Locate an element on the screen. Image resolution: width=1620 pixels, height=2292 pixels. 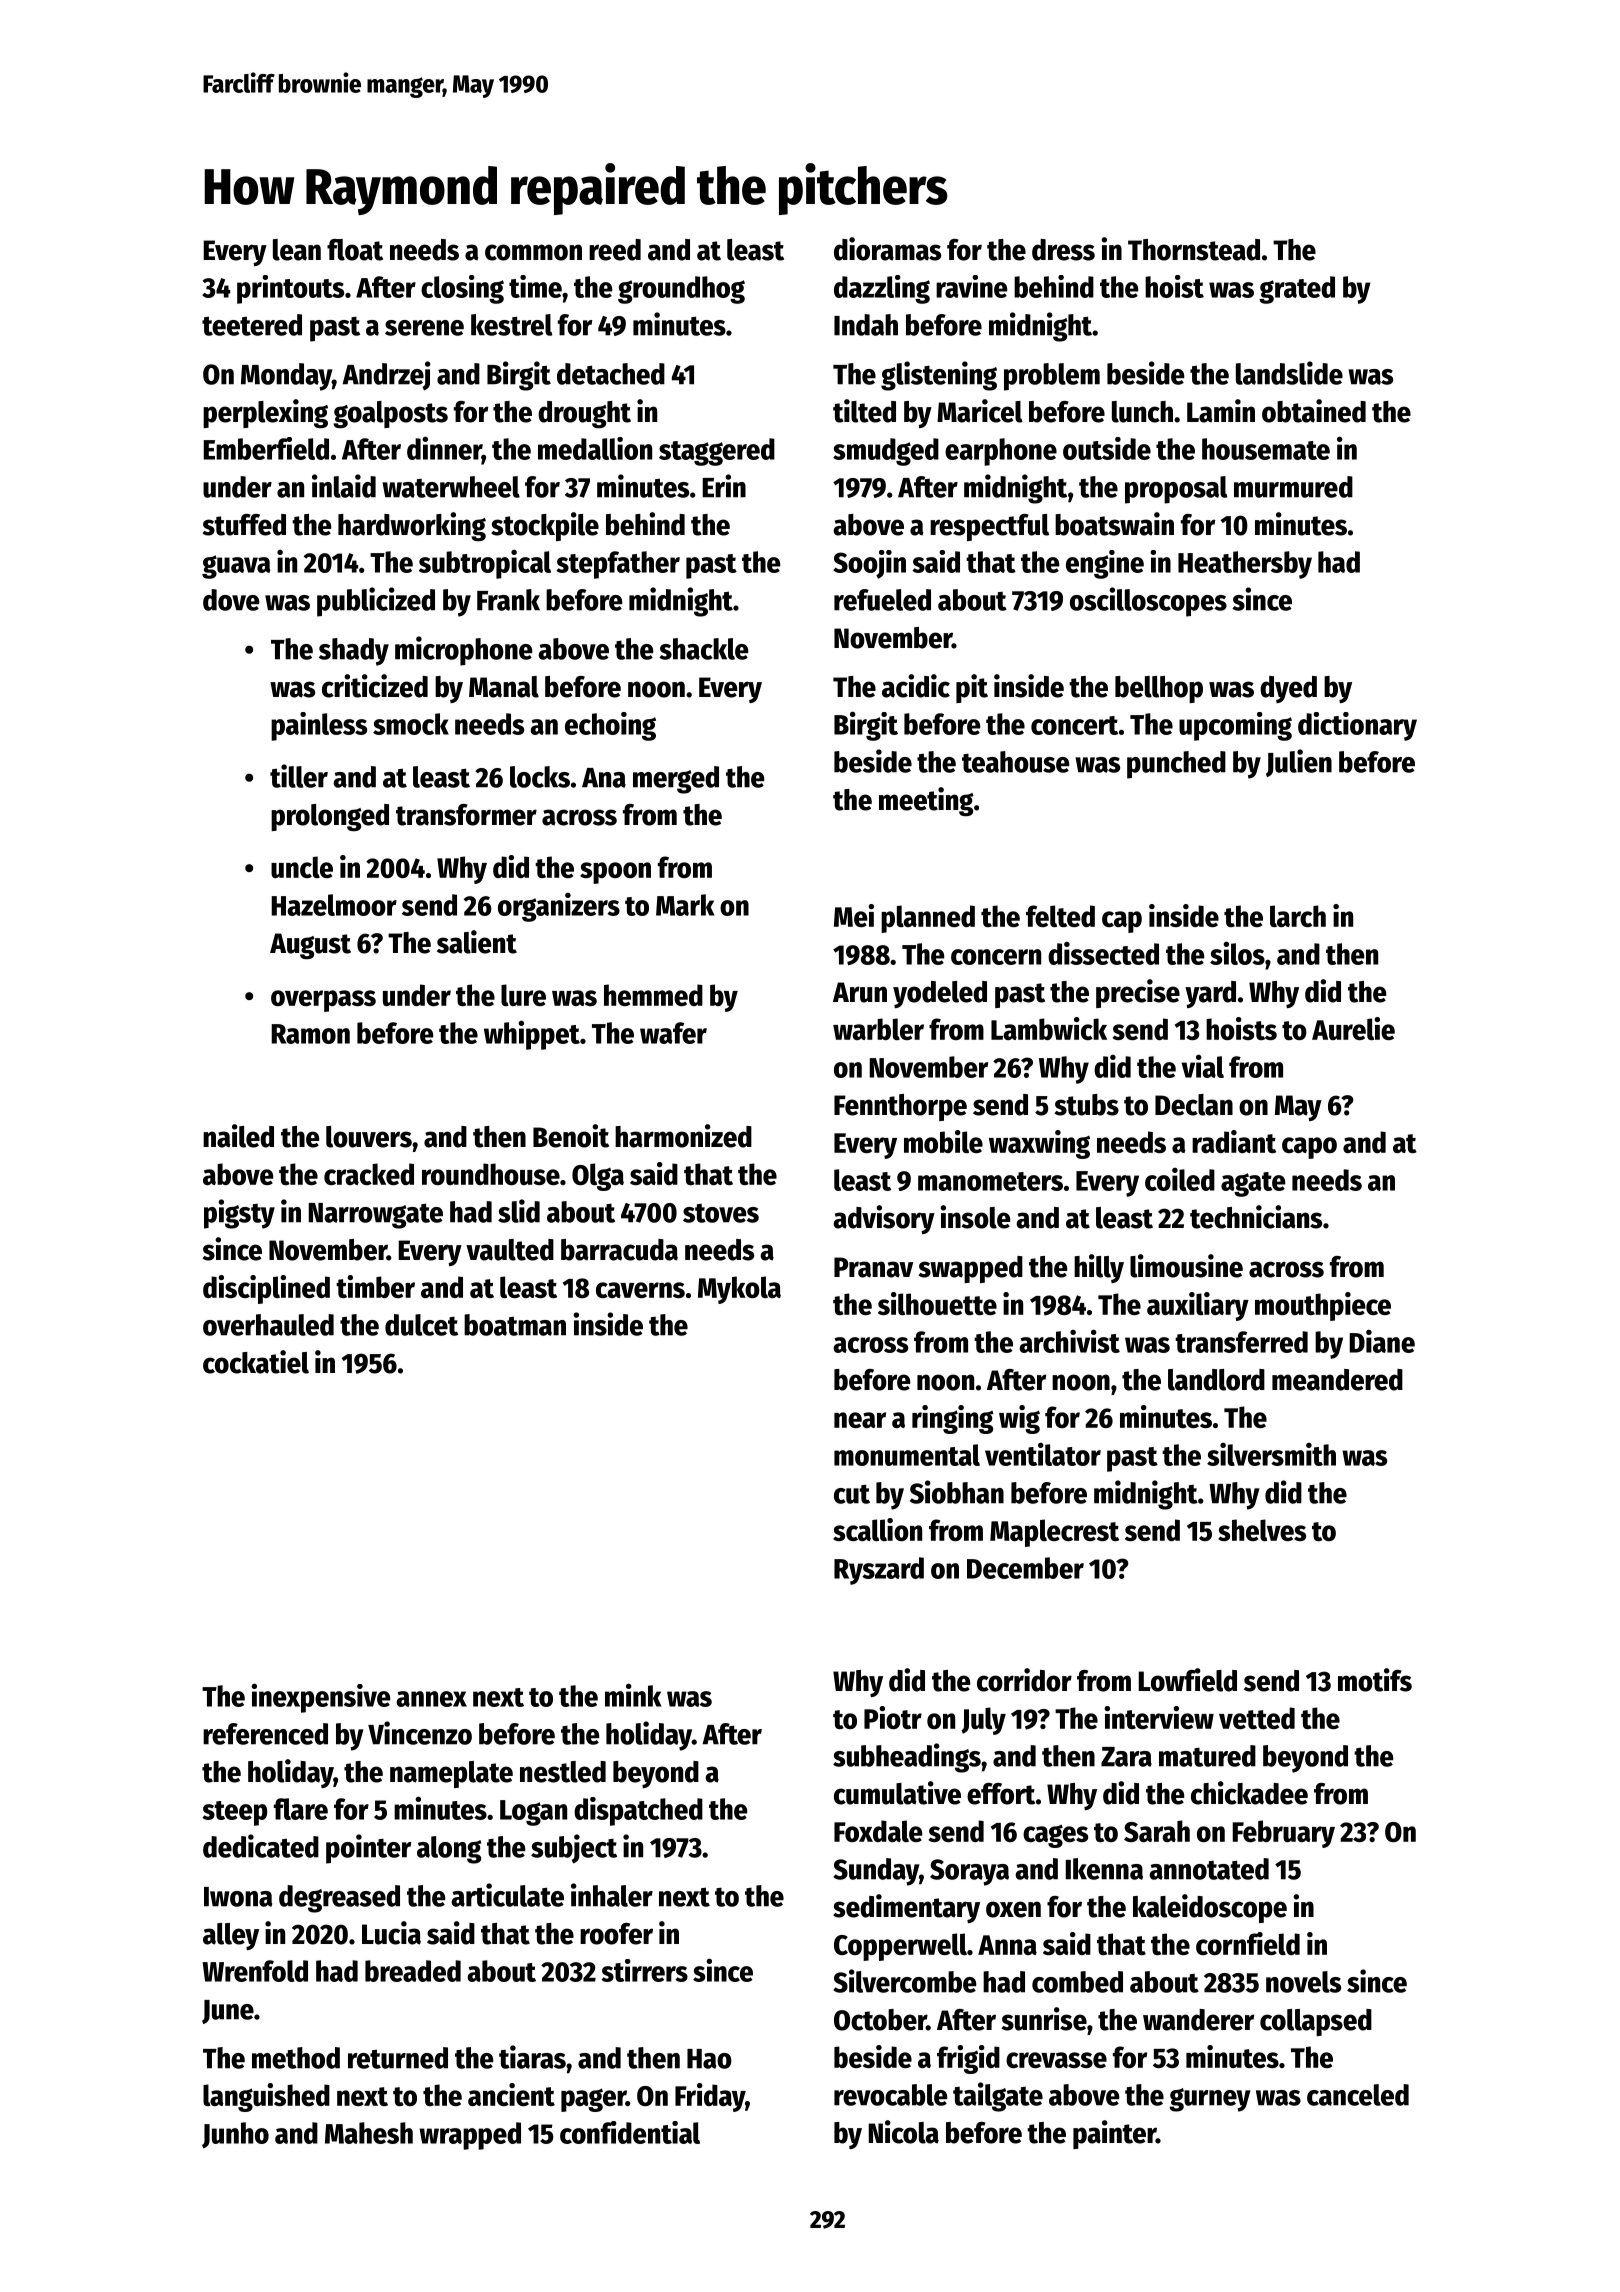
Pranav is located at coordinates (873, 1267).
